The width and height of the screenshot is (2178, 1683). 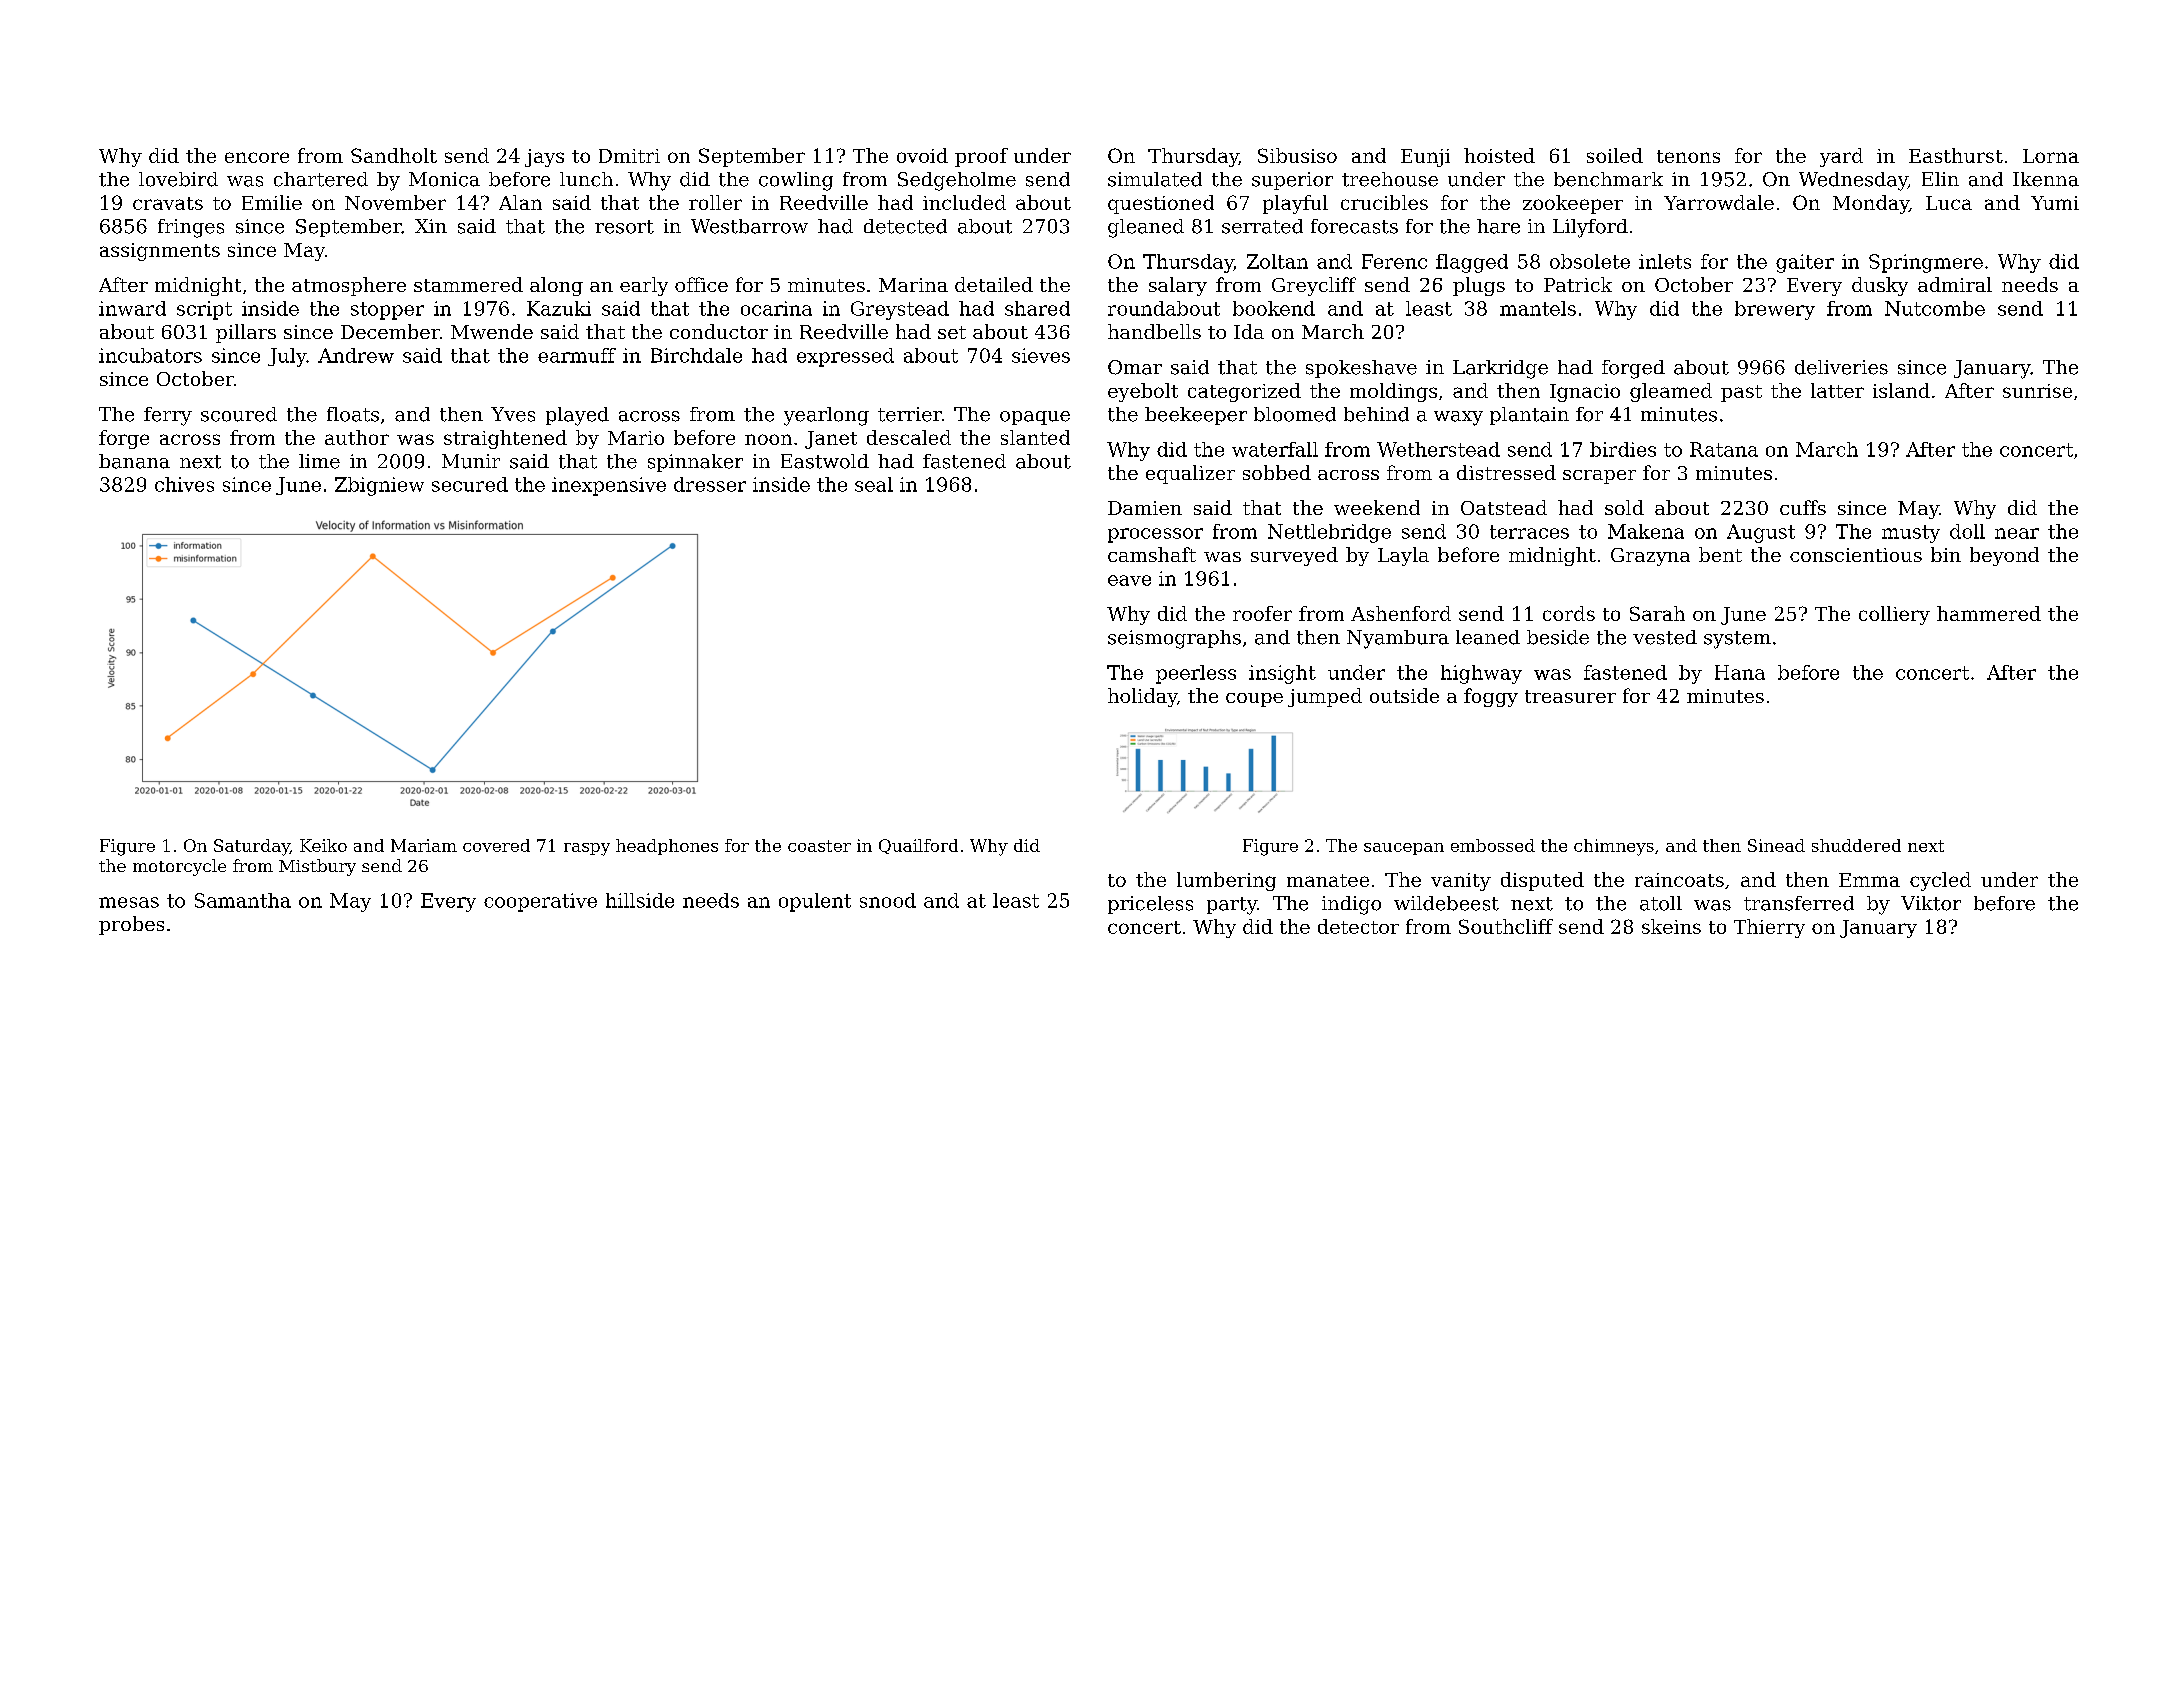 I want to click on Keiko, so click(x=323, y=845).
